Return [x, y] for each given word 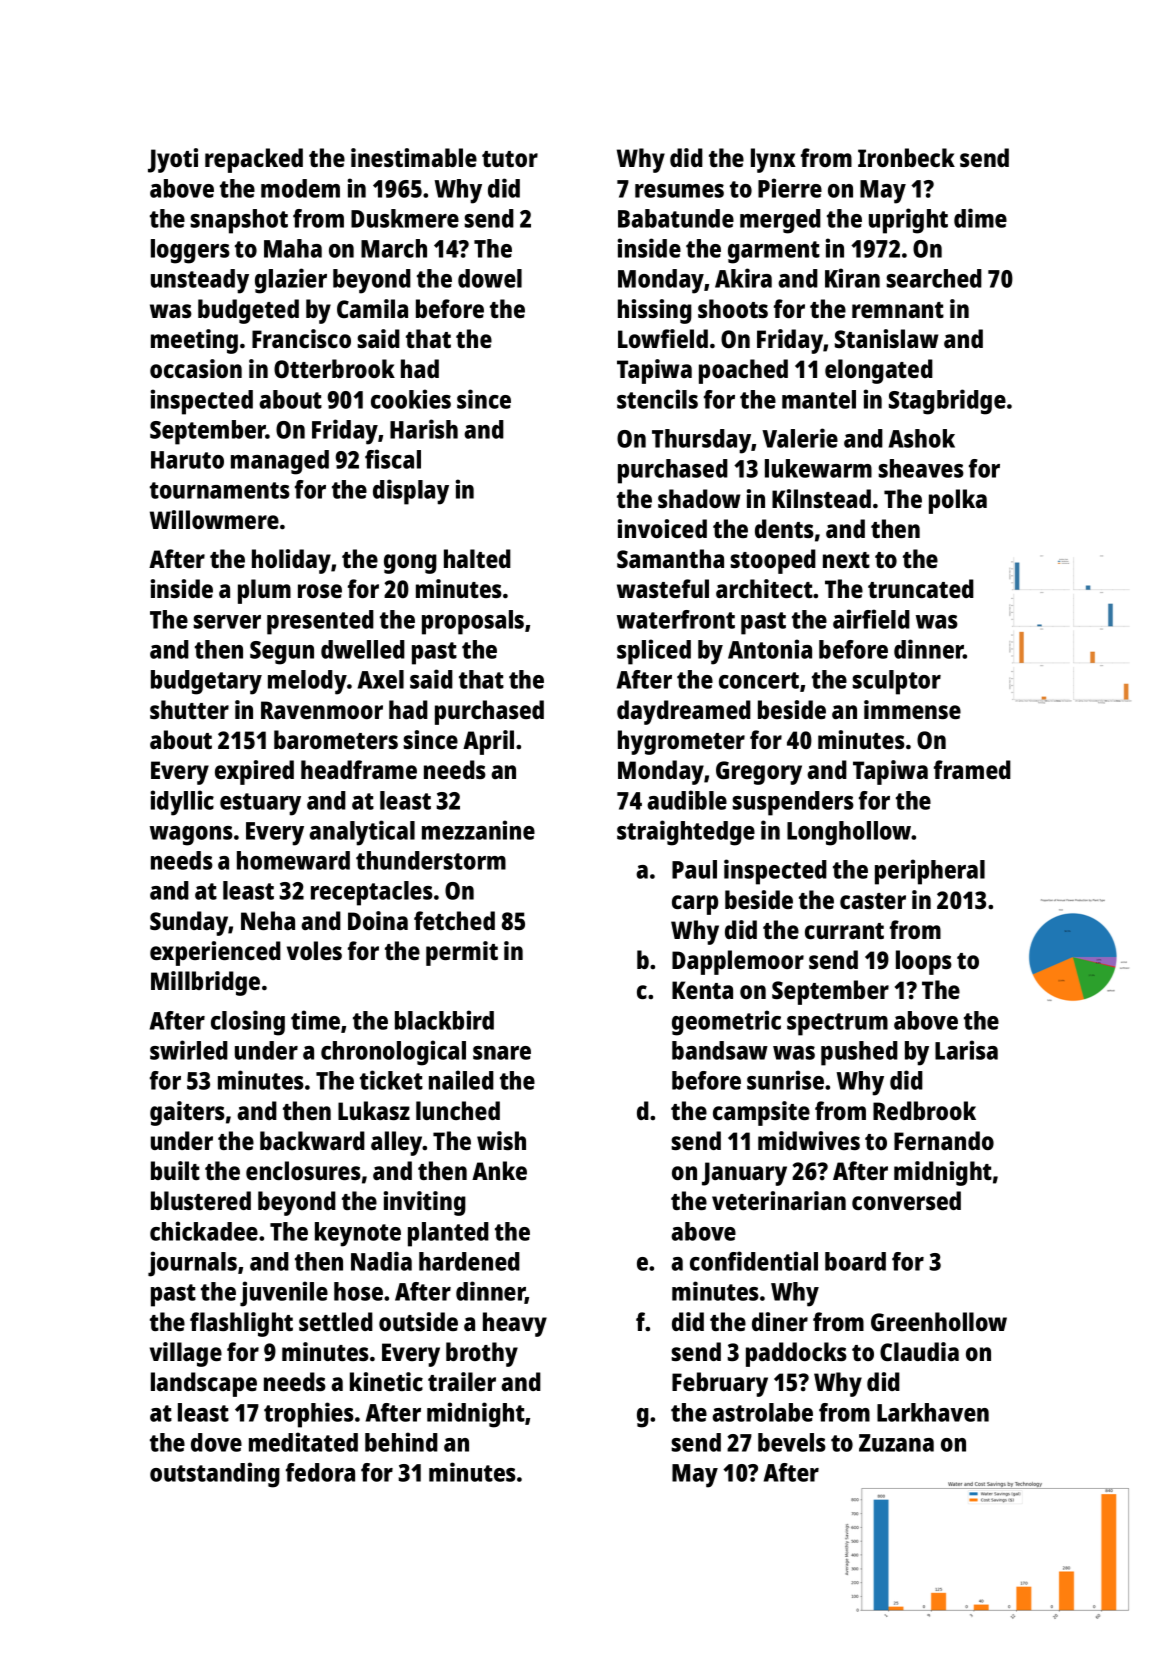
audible [687, 800]
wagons [191, 836]
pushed [859, 1053]
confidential [754, 1261]
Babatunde [676, 218]
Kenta [702, 990]
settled [336, 1321]
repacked [254, 160]
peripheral [930, 872]
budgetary [206, 682]
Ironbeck [906, 157]
